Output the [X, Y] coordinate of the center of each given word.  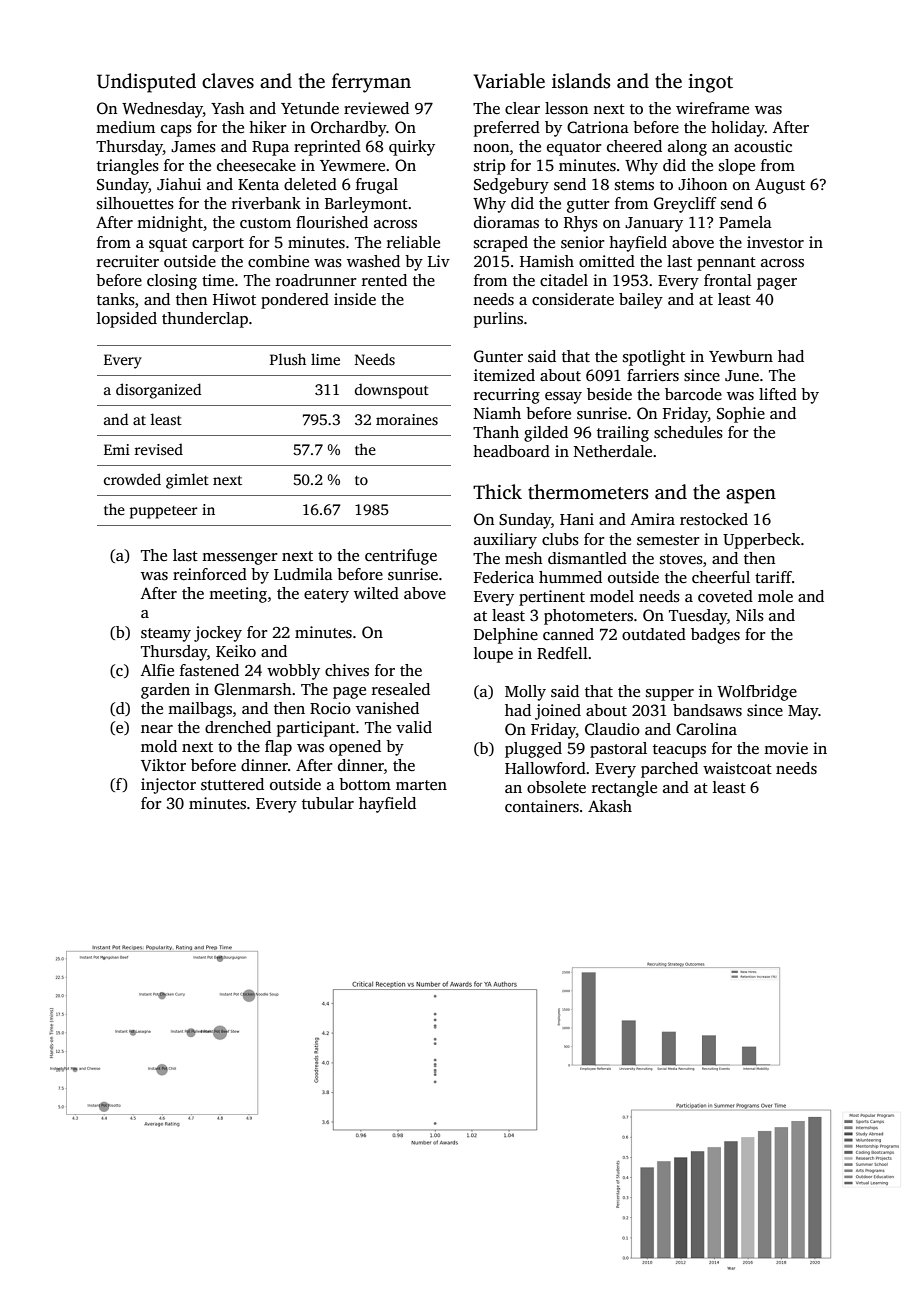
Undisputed [146, 83]
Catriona [598, 127]
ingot [710, 83]
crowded [132, 479]
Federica [504, 577]
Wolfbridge [757, 693]
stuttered [232, 784]
